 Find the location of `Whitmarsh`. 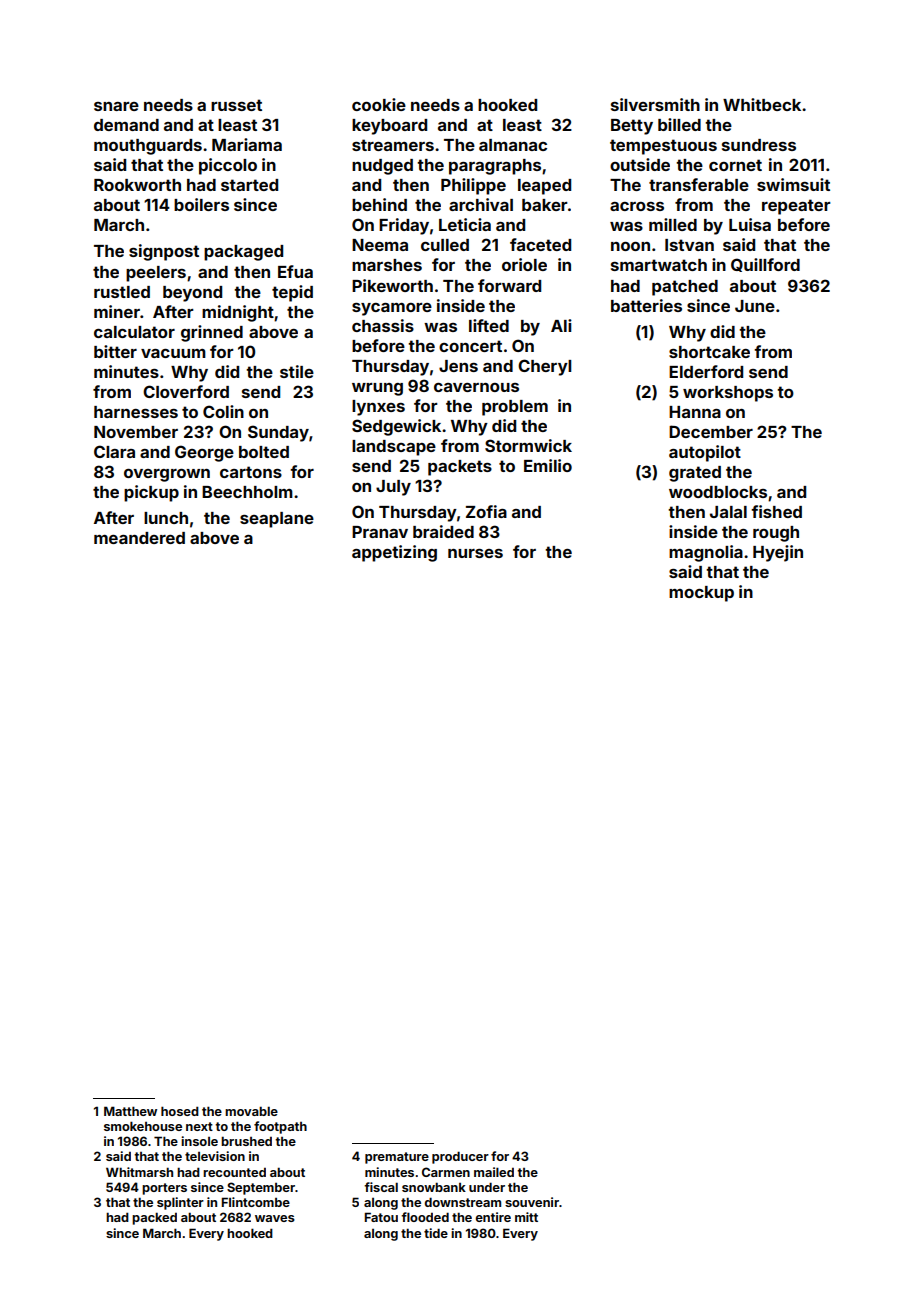

Whitmarsh is located at coordinates (139, 1172).
